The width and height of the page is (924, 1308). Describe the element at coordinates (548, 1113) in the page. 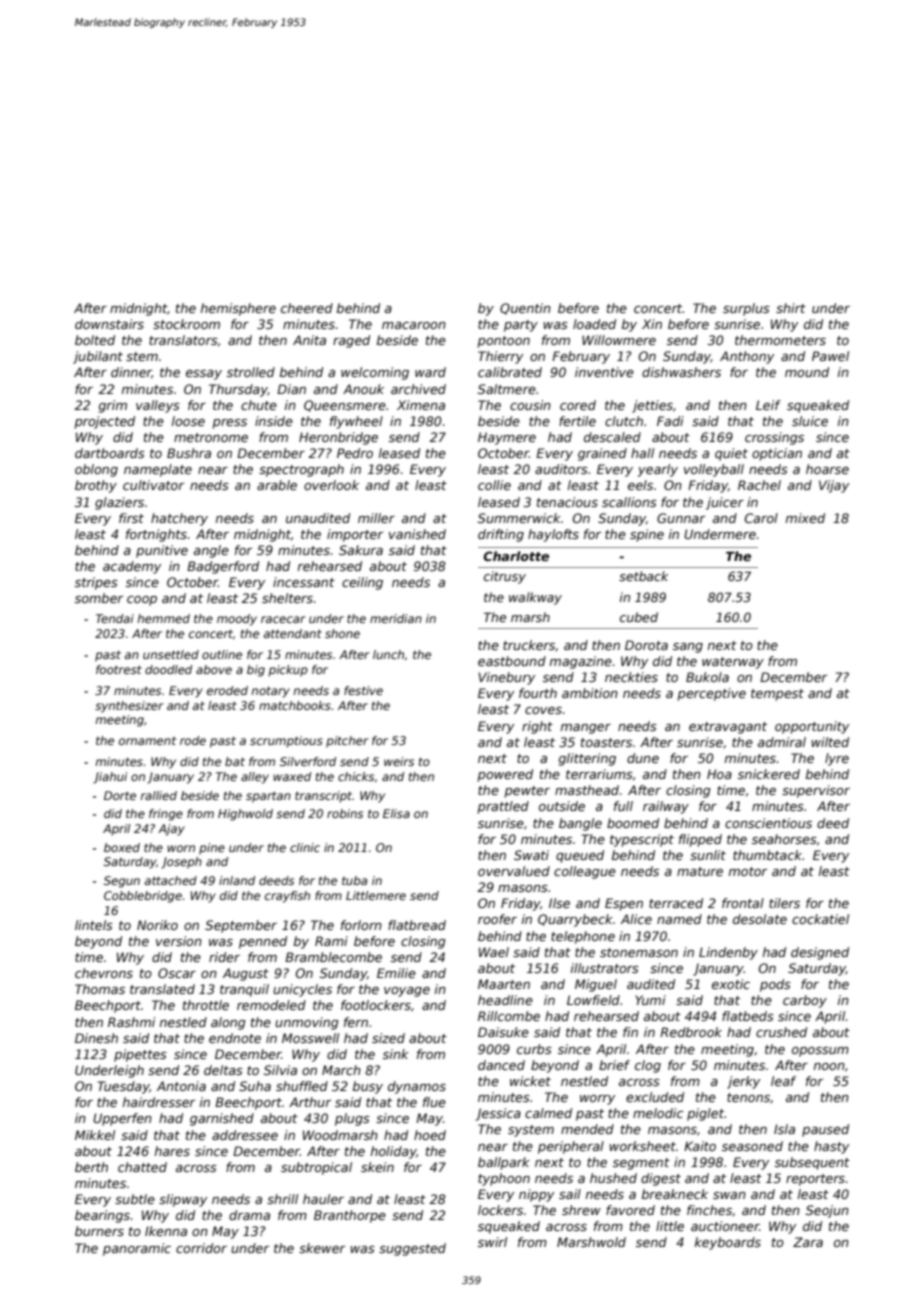

I see `calmed` at that location.
